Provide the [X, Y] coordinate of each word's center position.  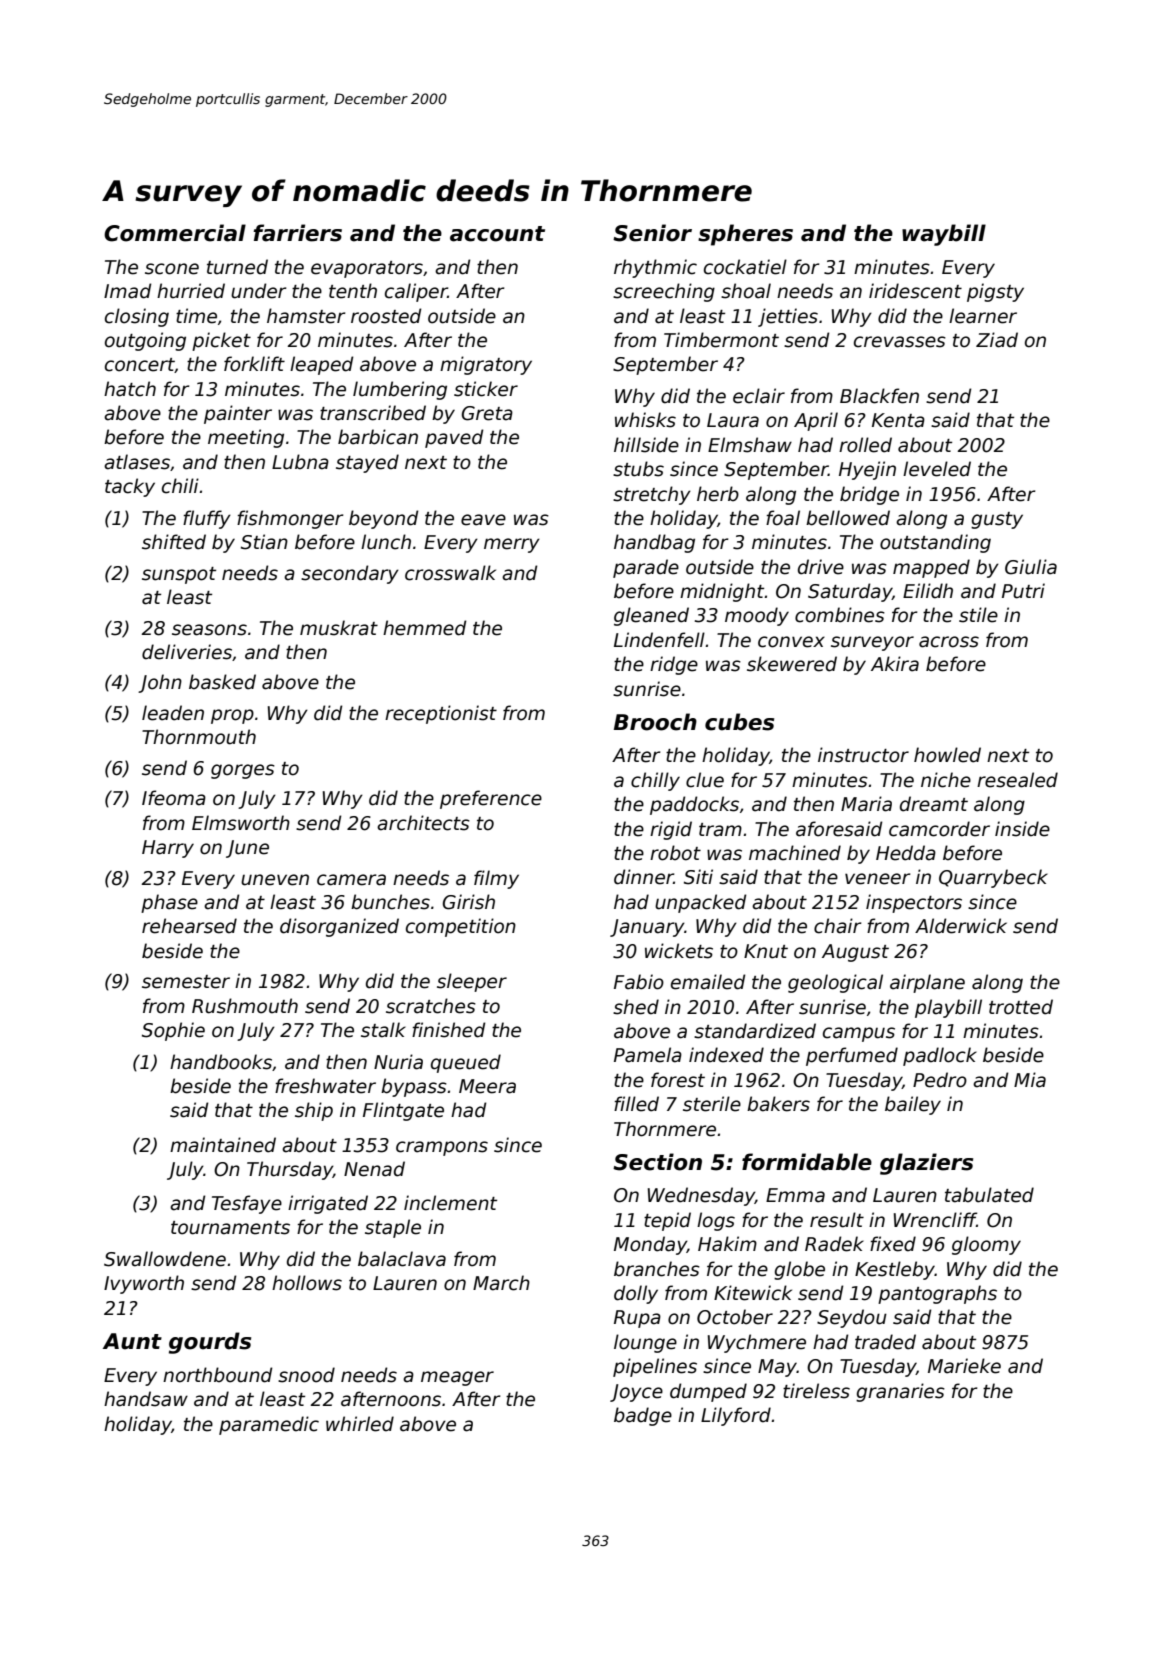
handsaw [146, 1399]
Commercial [175, 233]
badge [643, 1416]
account [497, 234]
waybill [944, 235]
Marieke [964, 1366]
